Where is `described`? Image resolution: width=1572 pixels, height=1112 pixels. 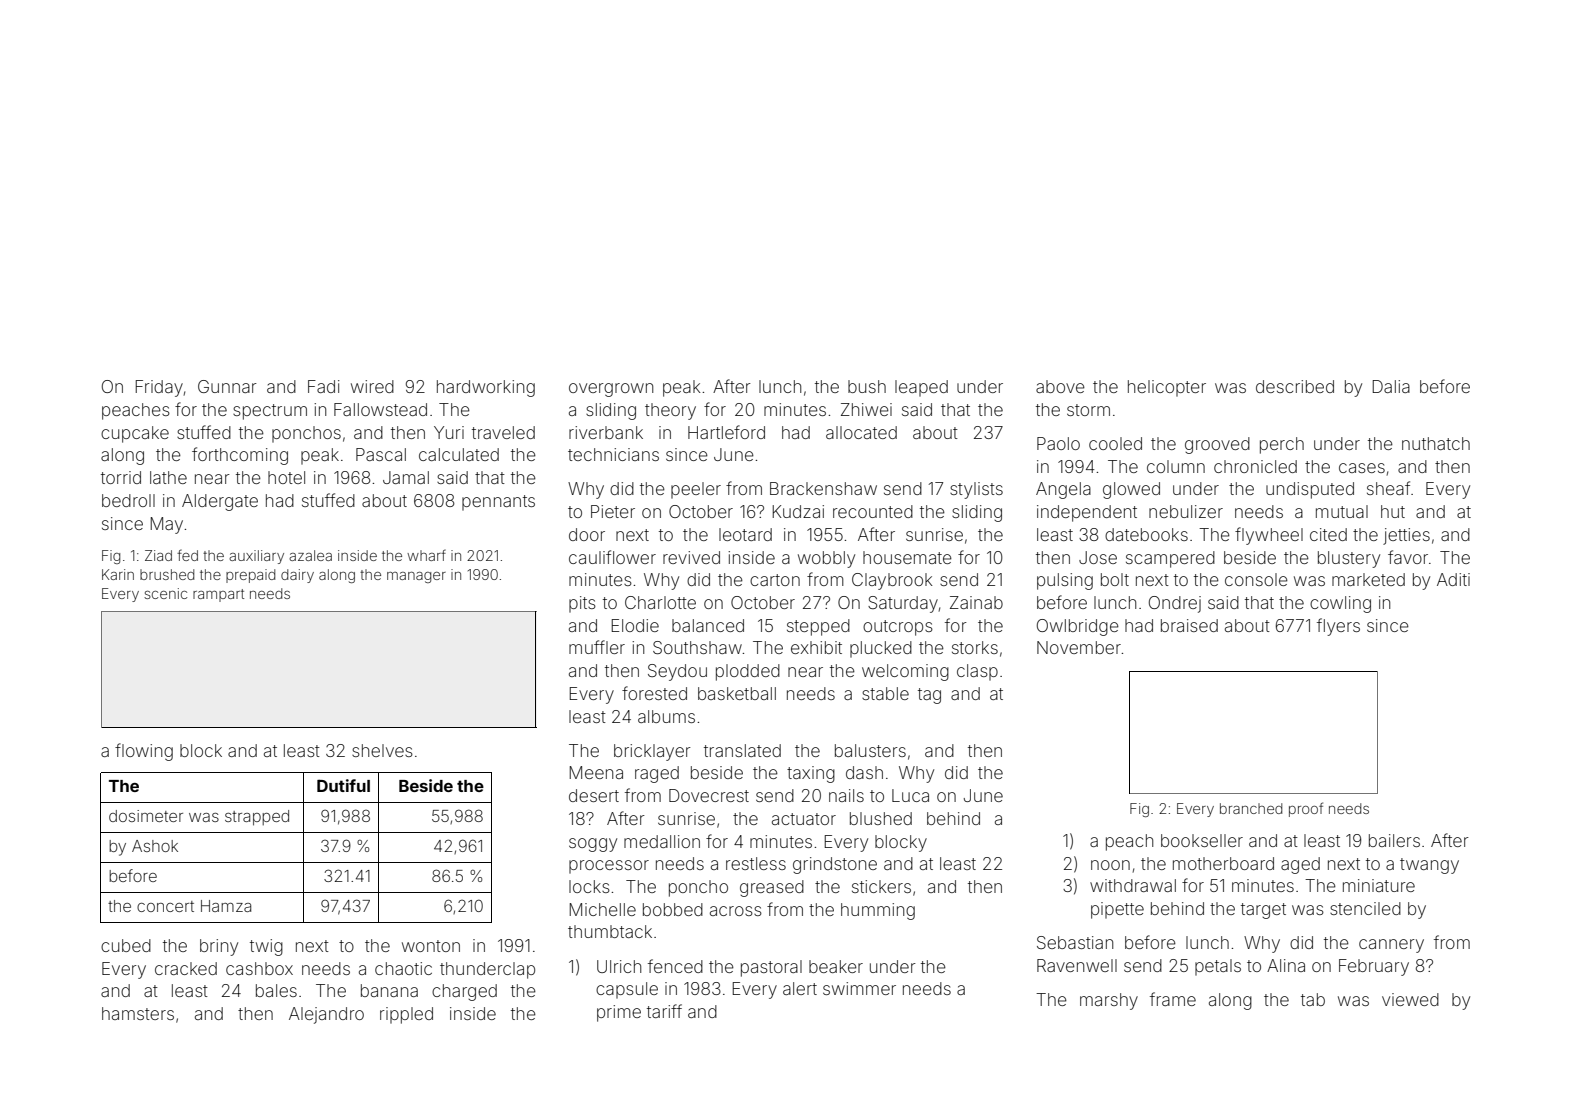 described is located at coordinates (1295, 386).
